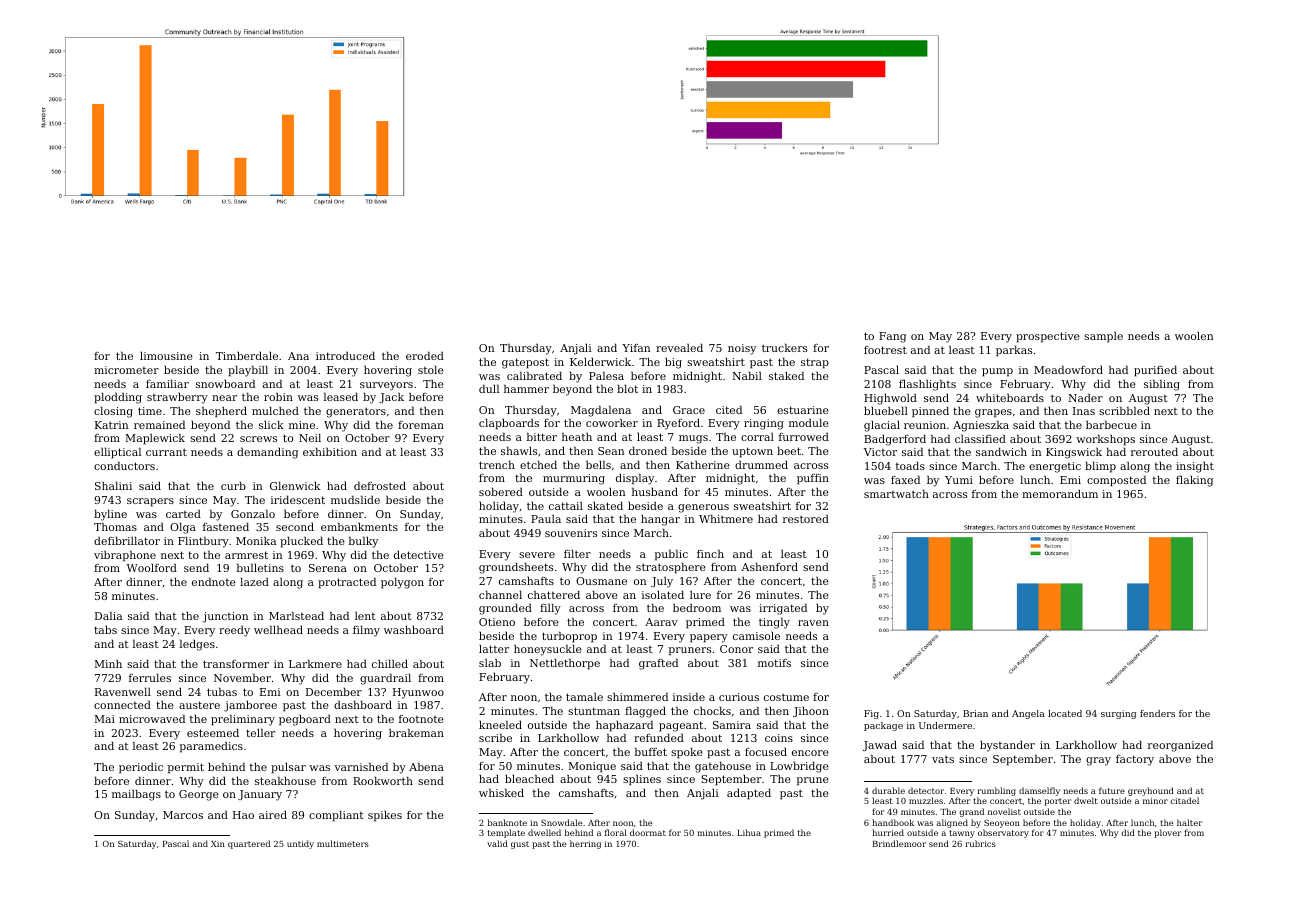 This screenshot has height=924, width=1308. Describe the element at coordinates (249, 844) in the screenshot. I see `quartered` at that location.
